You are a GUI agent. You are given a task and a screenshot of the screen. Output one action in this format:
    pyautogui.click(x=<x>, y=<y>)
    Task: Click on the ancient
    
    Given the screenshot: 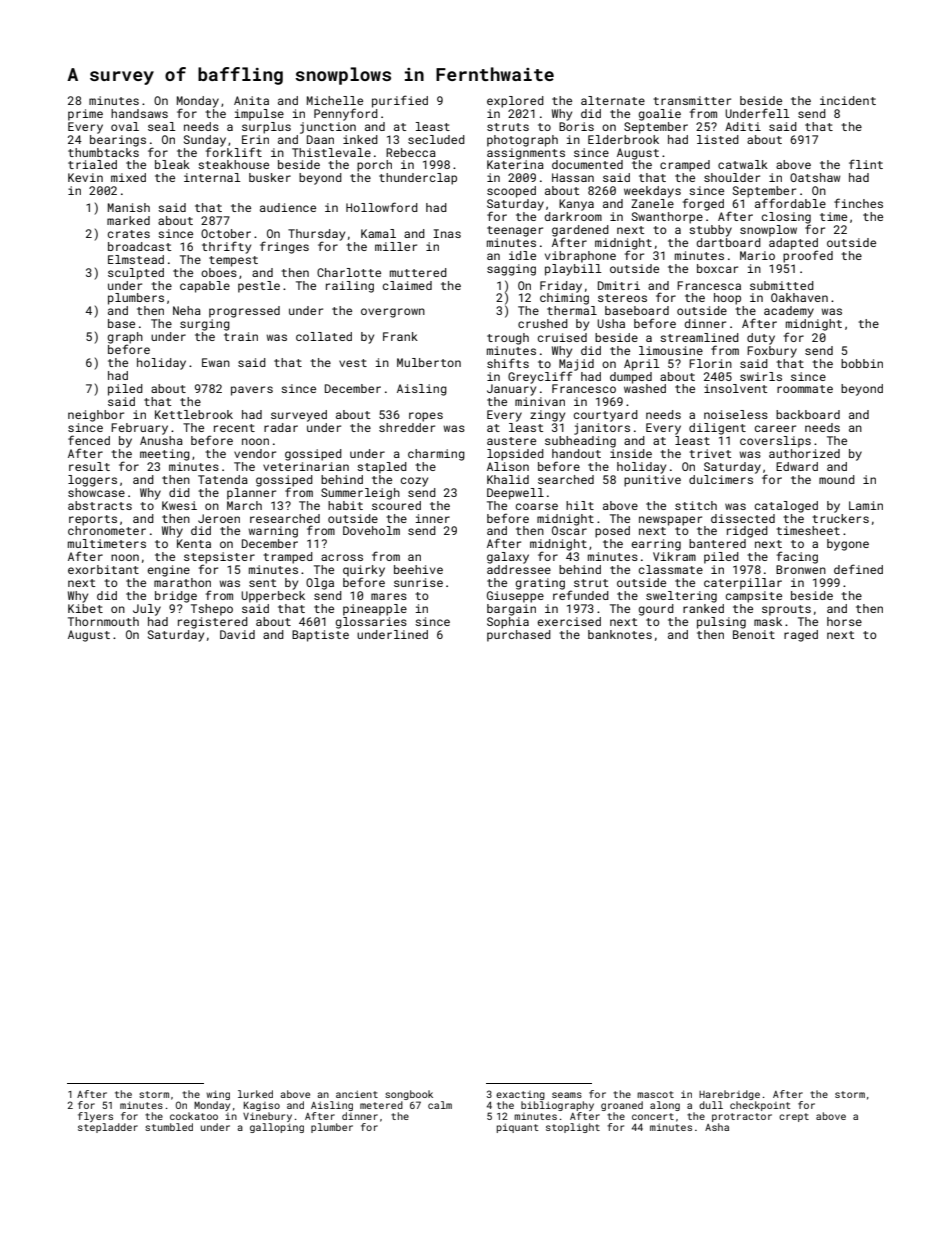 What is the action you would take?
    pyautogui.click(x=357, y=1094)
